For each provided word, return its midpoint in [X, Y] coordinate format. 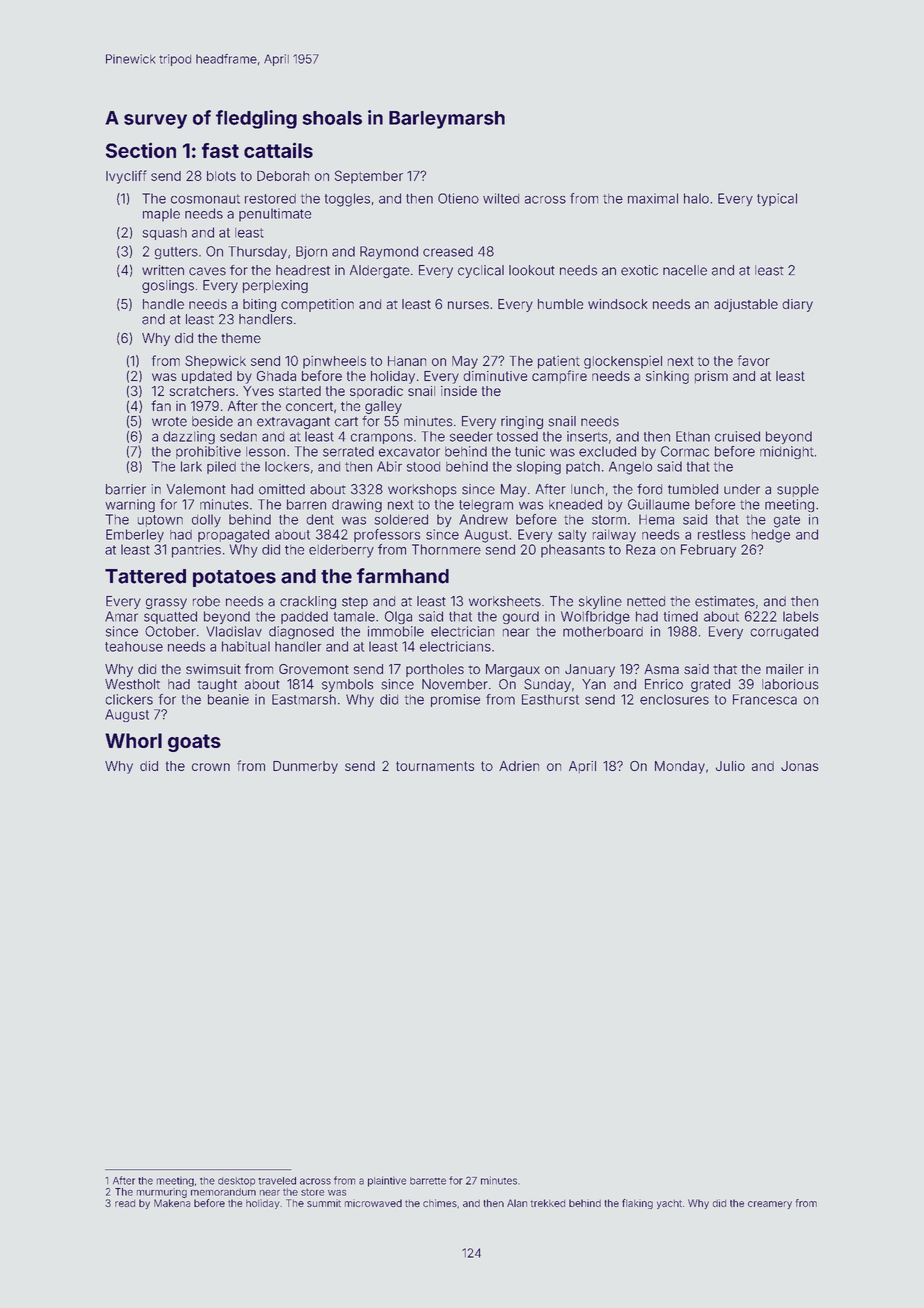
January [590, 670]
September [369, 177]
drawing [357, 505]
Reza [640, 549]
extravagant [293, 423]
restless [721, 534]
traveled [277, 1181]
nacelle [685, 270]
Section [141, 150]
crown [211, 767]
